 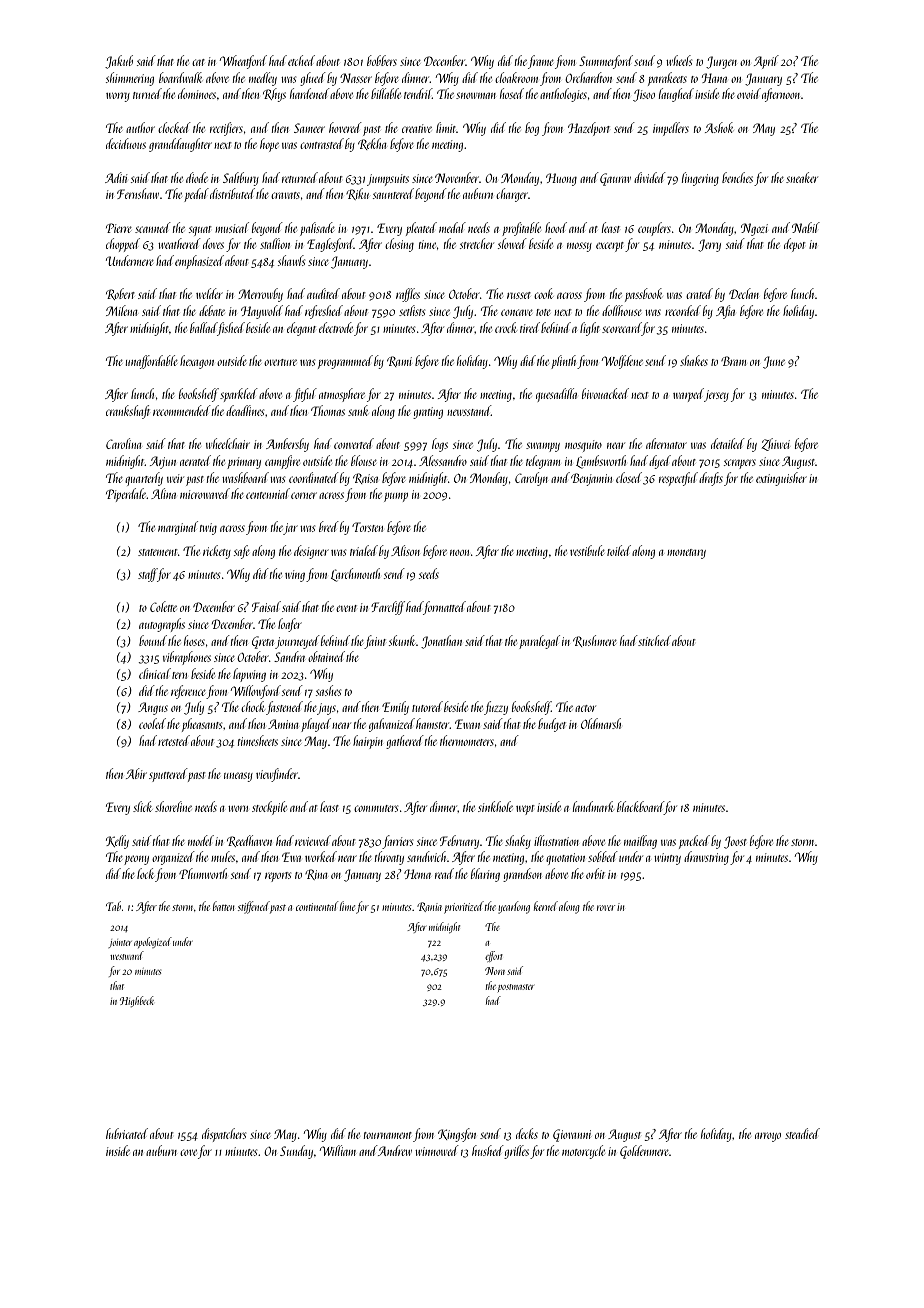 I want to click on rectifiers, so click(x=226, y=129).
